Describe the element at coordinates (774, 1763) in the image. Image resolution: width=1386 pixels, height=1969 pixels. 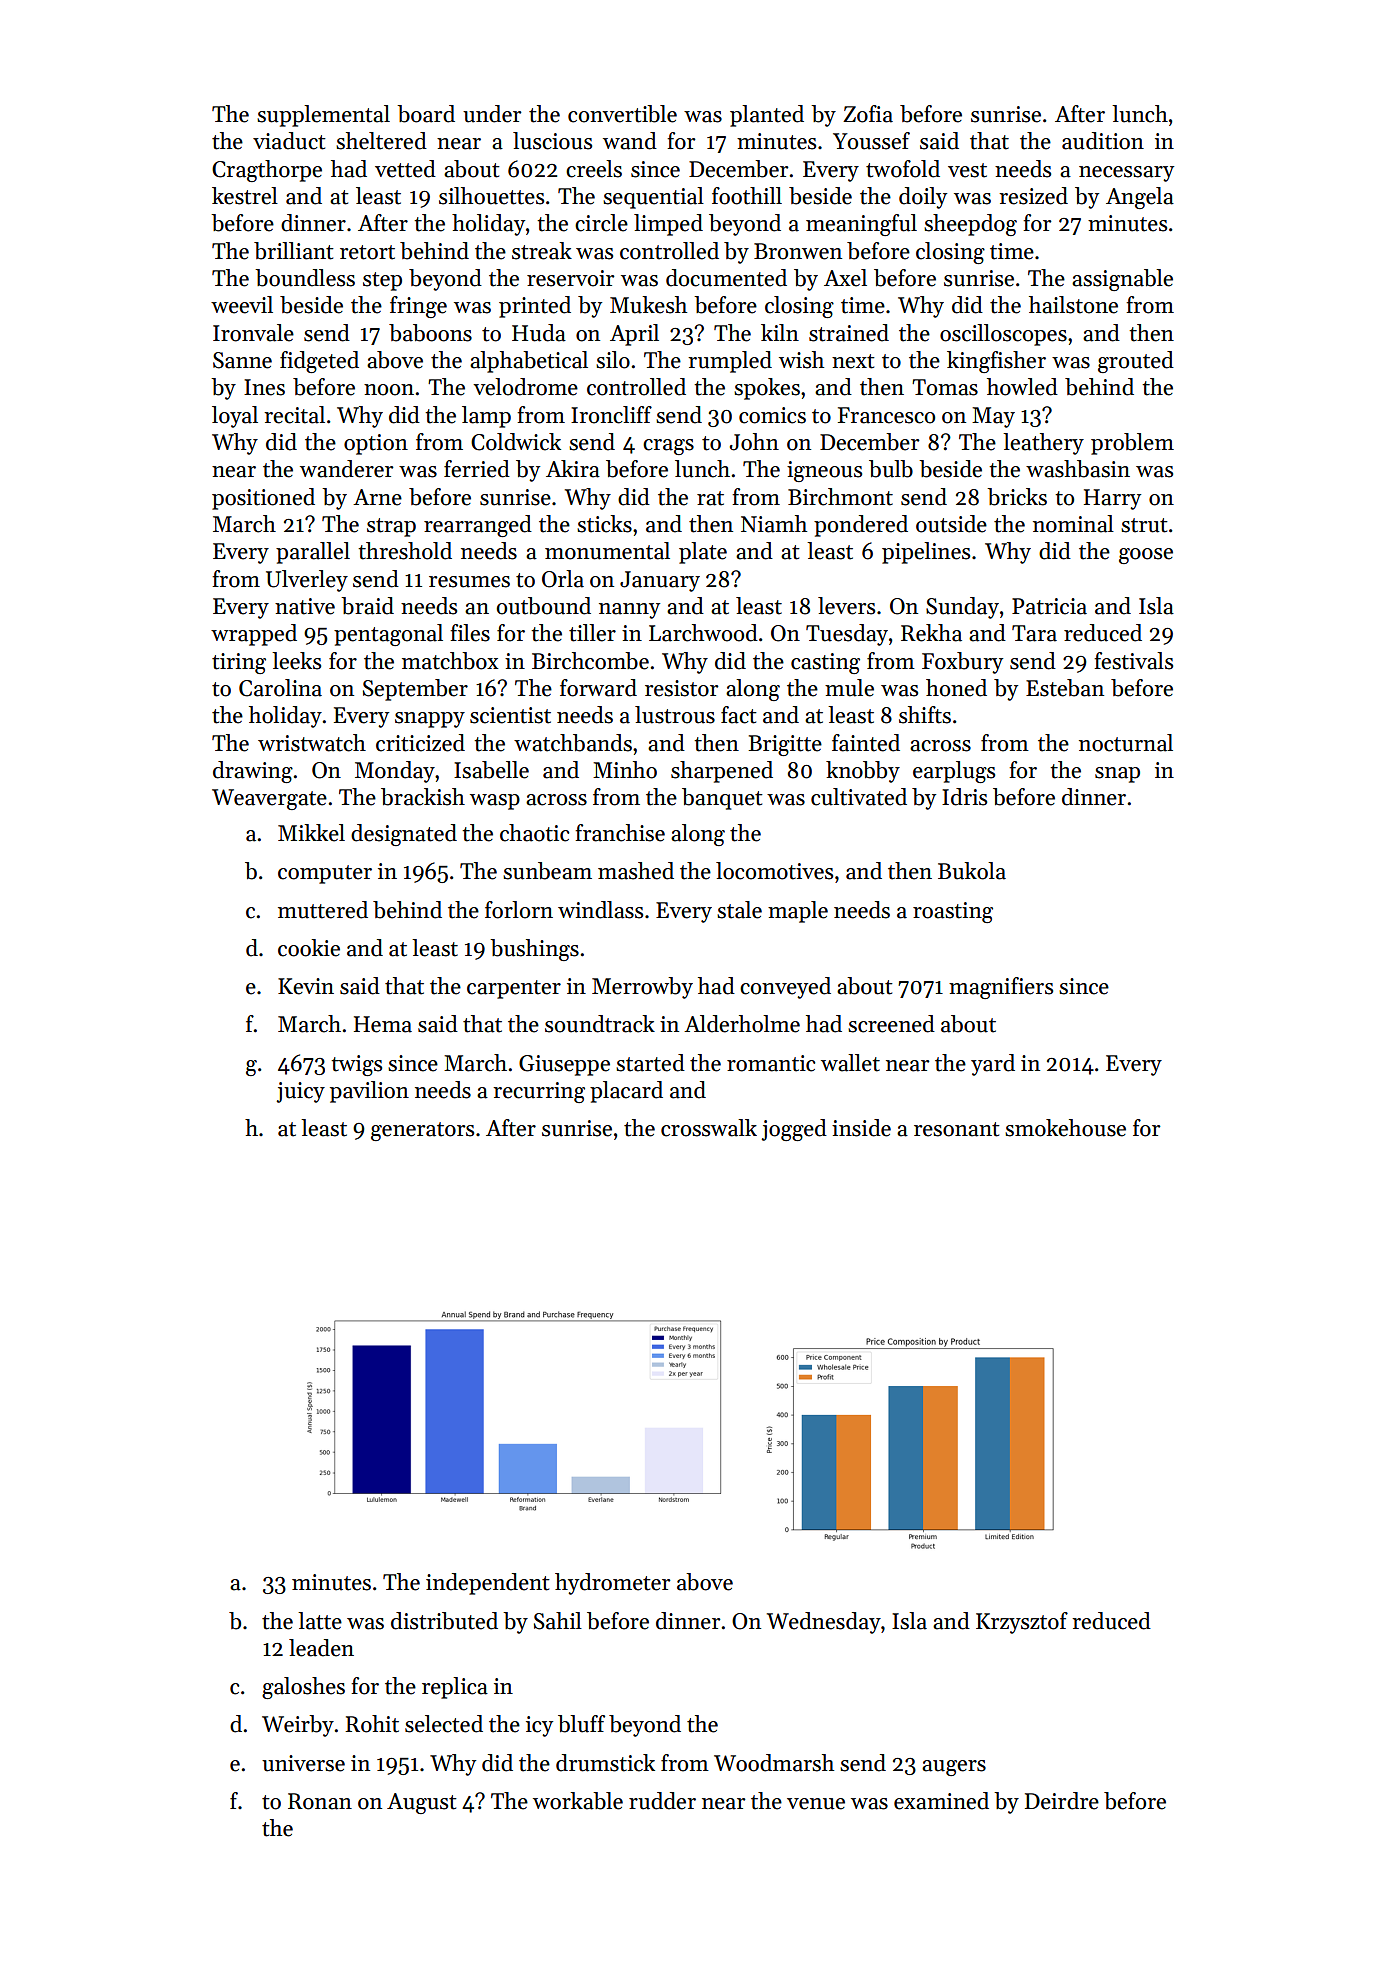
I see `Woodmarsh` at that location.
